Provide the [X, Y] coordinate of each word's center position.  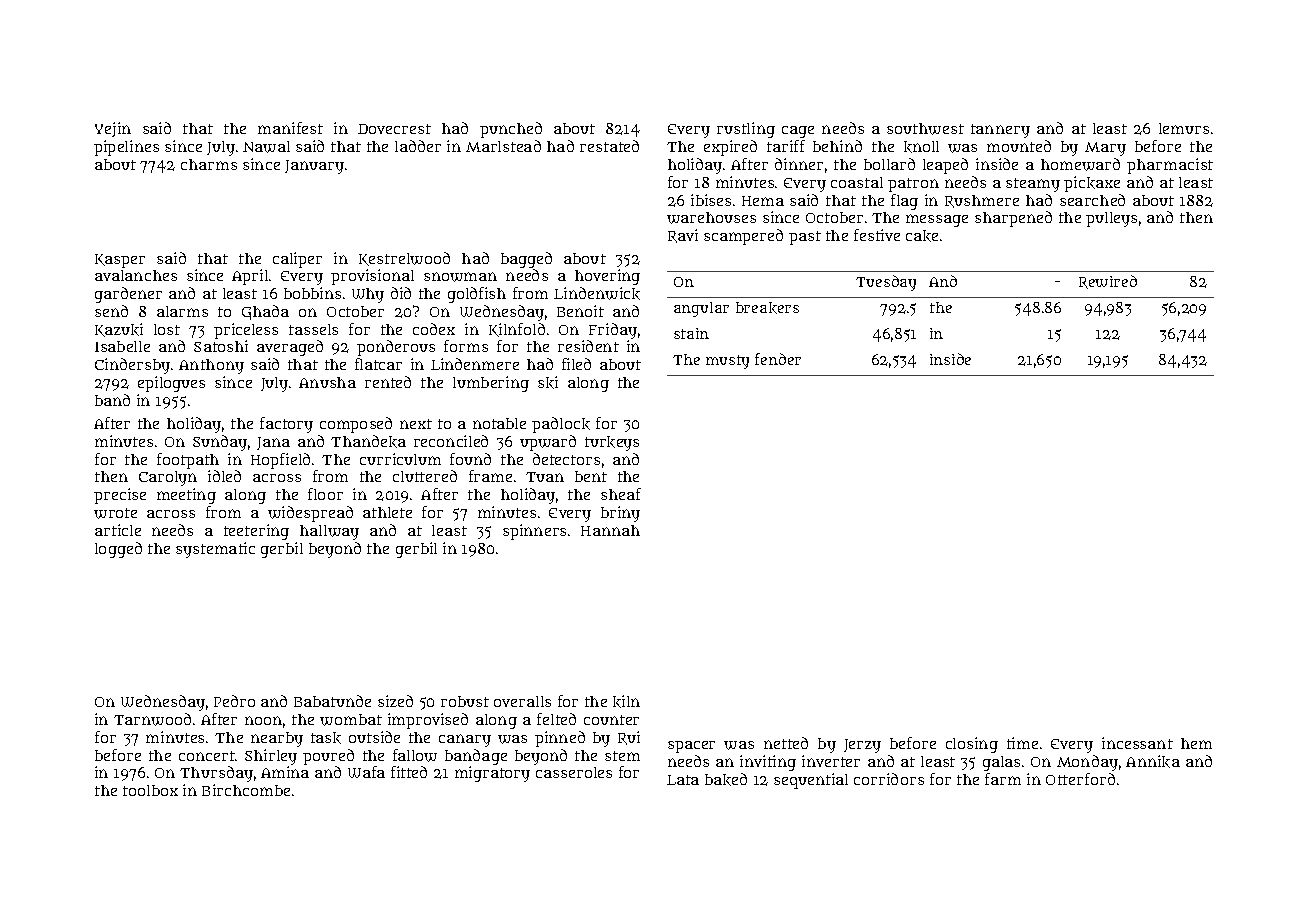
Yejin [113, 129]
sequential [811, 781]
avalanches [136, 275]
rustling [746, 130]
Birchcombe [246, 790]
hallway [329, 532]
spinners [534, 532]
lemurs [1184, 128]
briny [620, 514]
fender [778, 359]
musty [727, 362]
